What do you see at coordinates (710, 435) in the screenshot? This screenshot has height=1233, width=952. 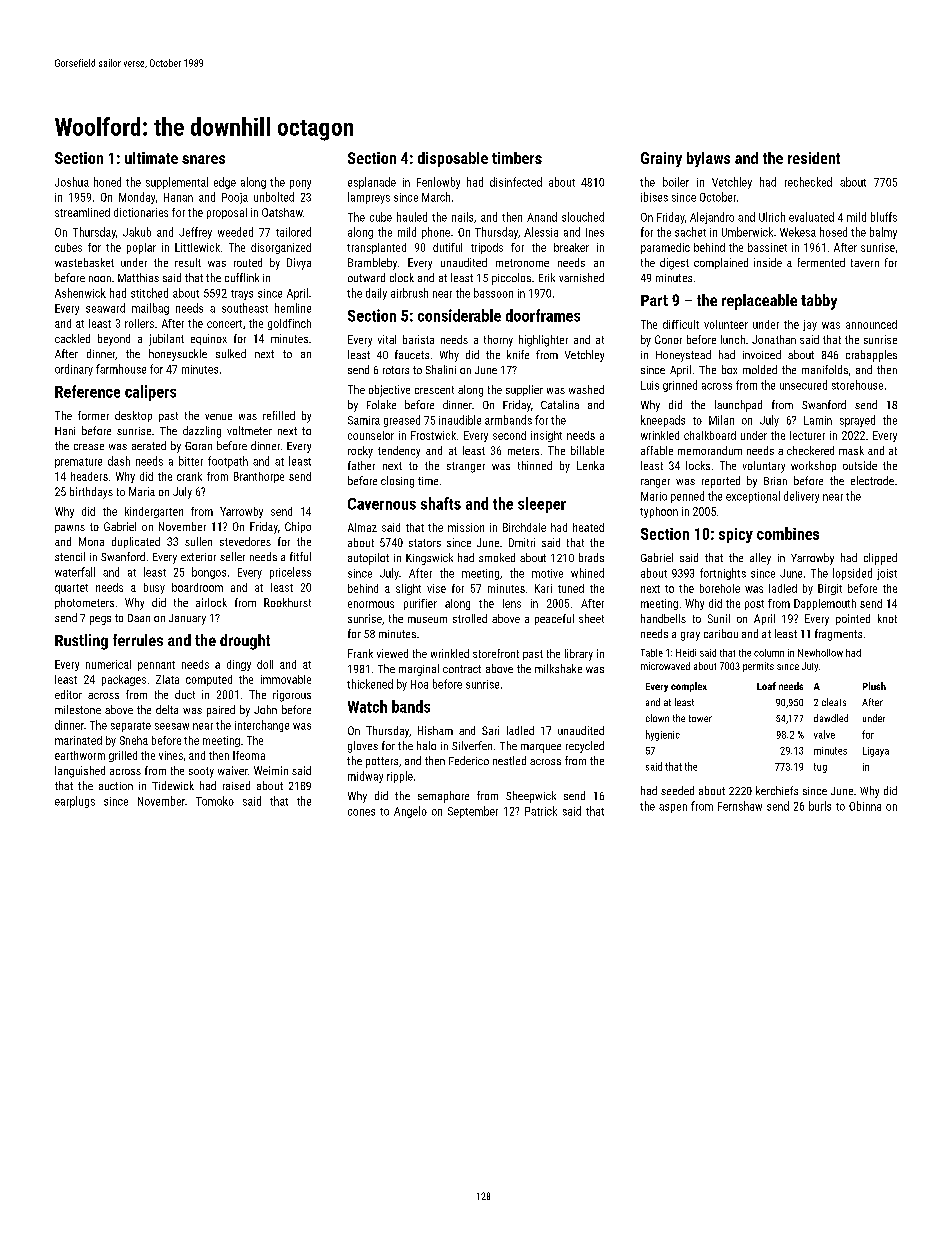 I see `chalkboard` at bounding box center [710, 435].
